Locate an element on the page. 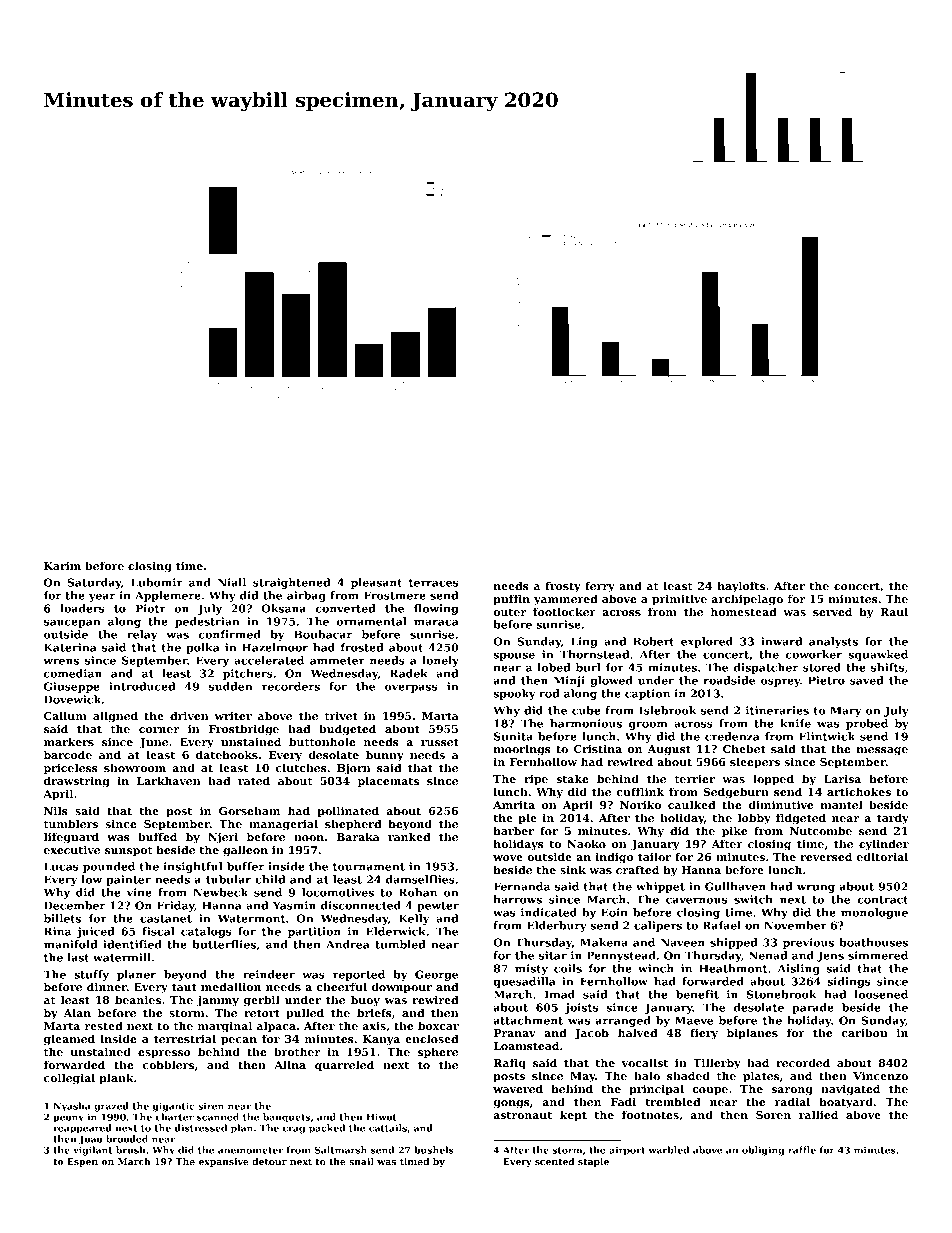 Image resolution: width=952 pixels, height=1233 pixels. Hazelmoor is located at coordinates (275, 647).
